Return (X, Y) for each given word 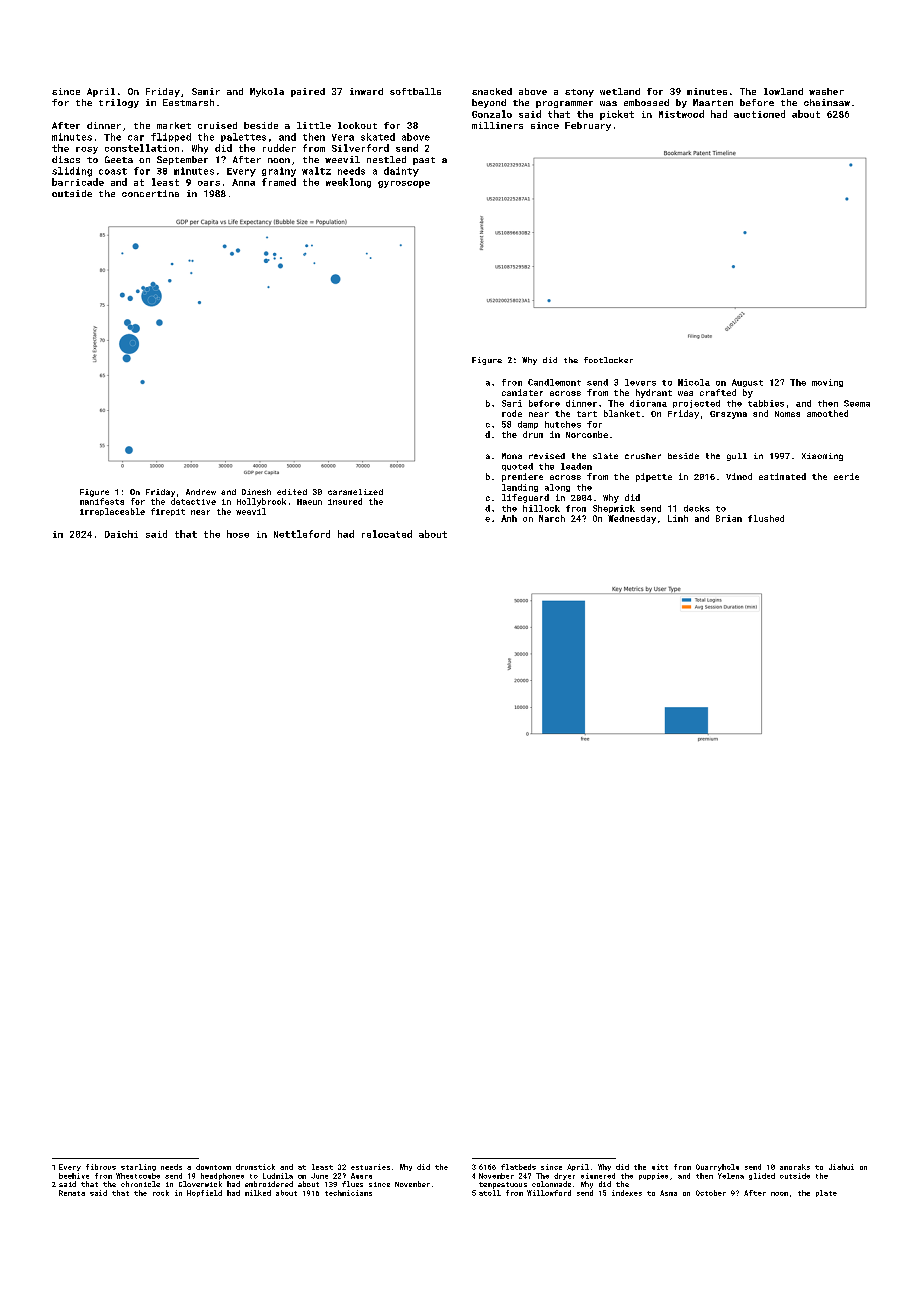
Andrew (201, 492)
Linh (678, 518)
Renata (72, 1193)
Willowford (549, 1193)
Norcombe (587, 434)
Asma (668, 1193)
